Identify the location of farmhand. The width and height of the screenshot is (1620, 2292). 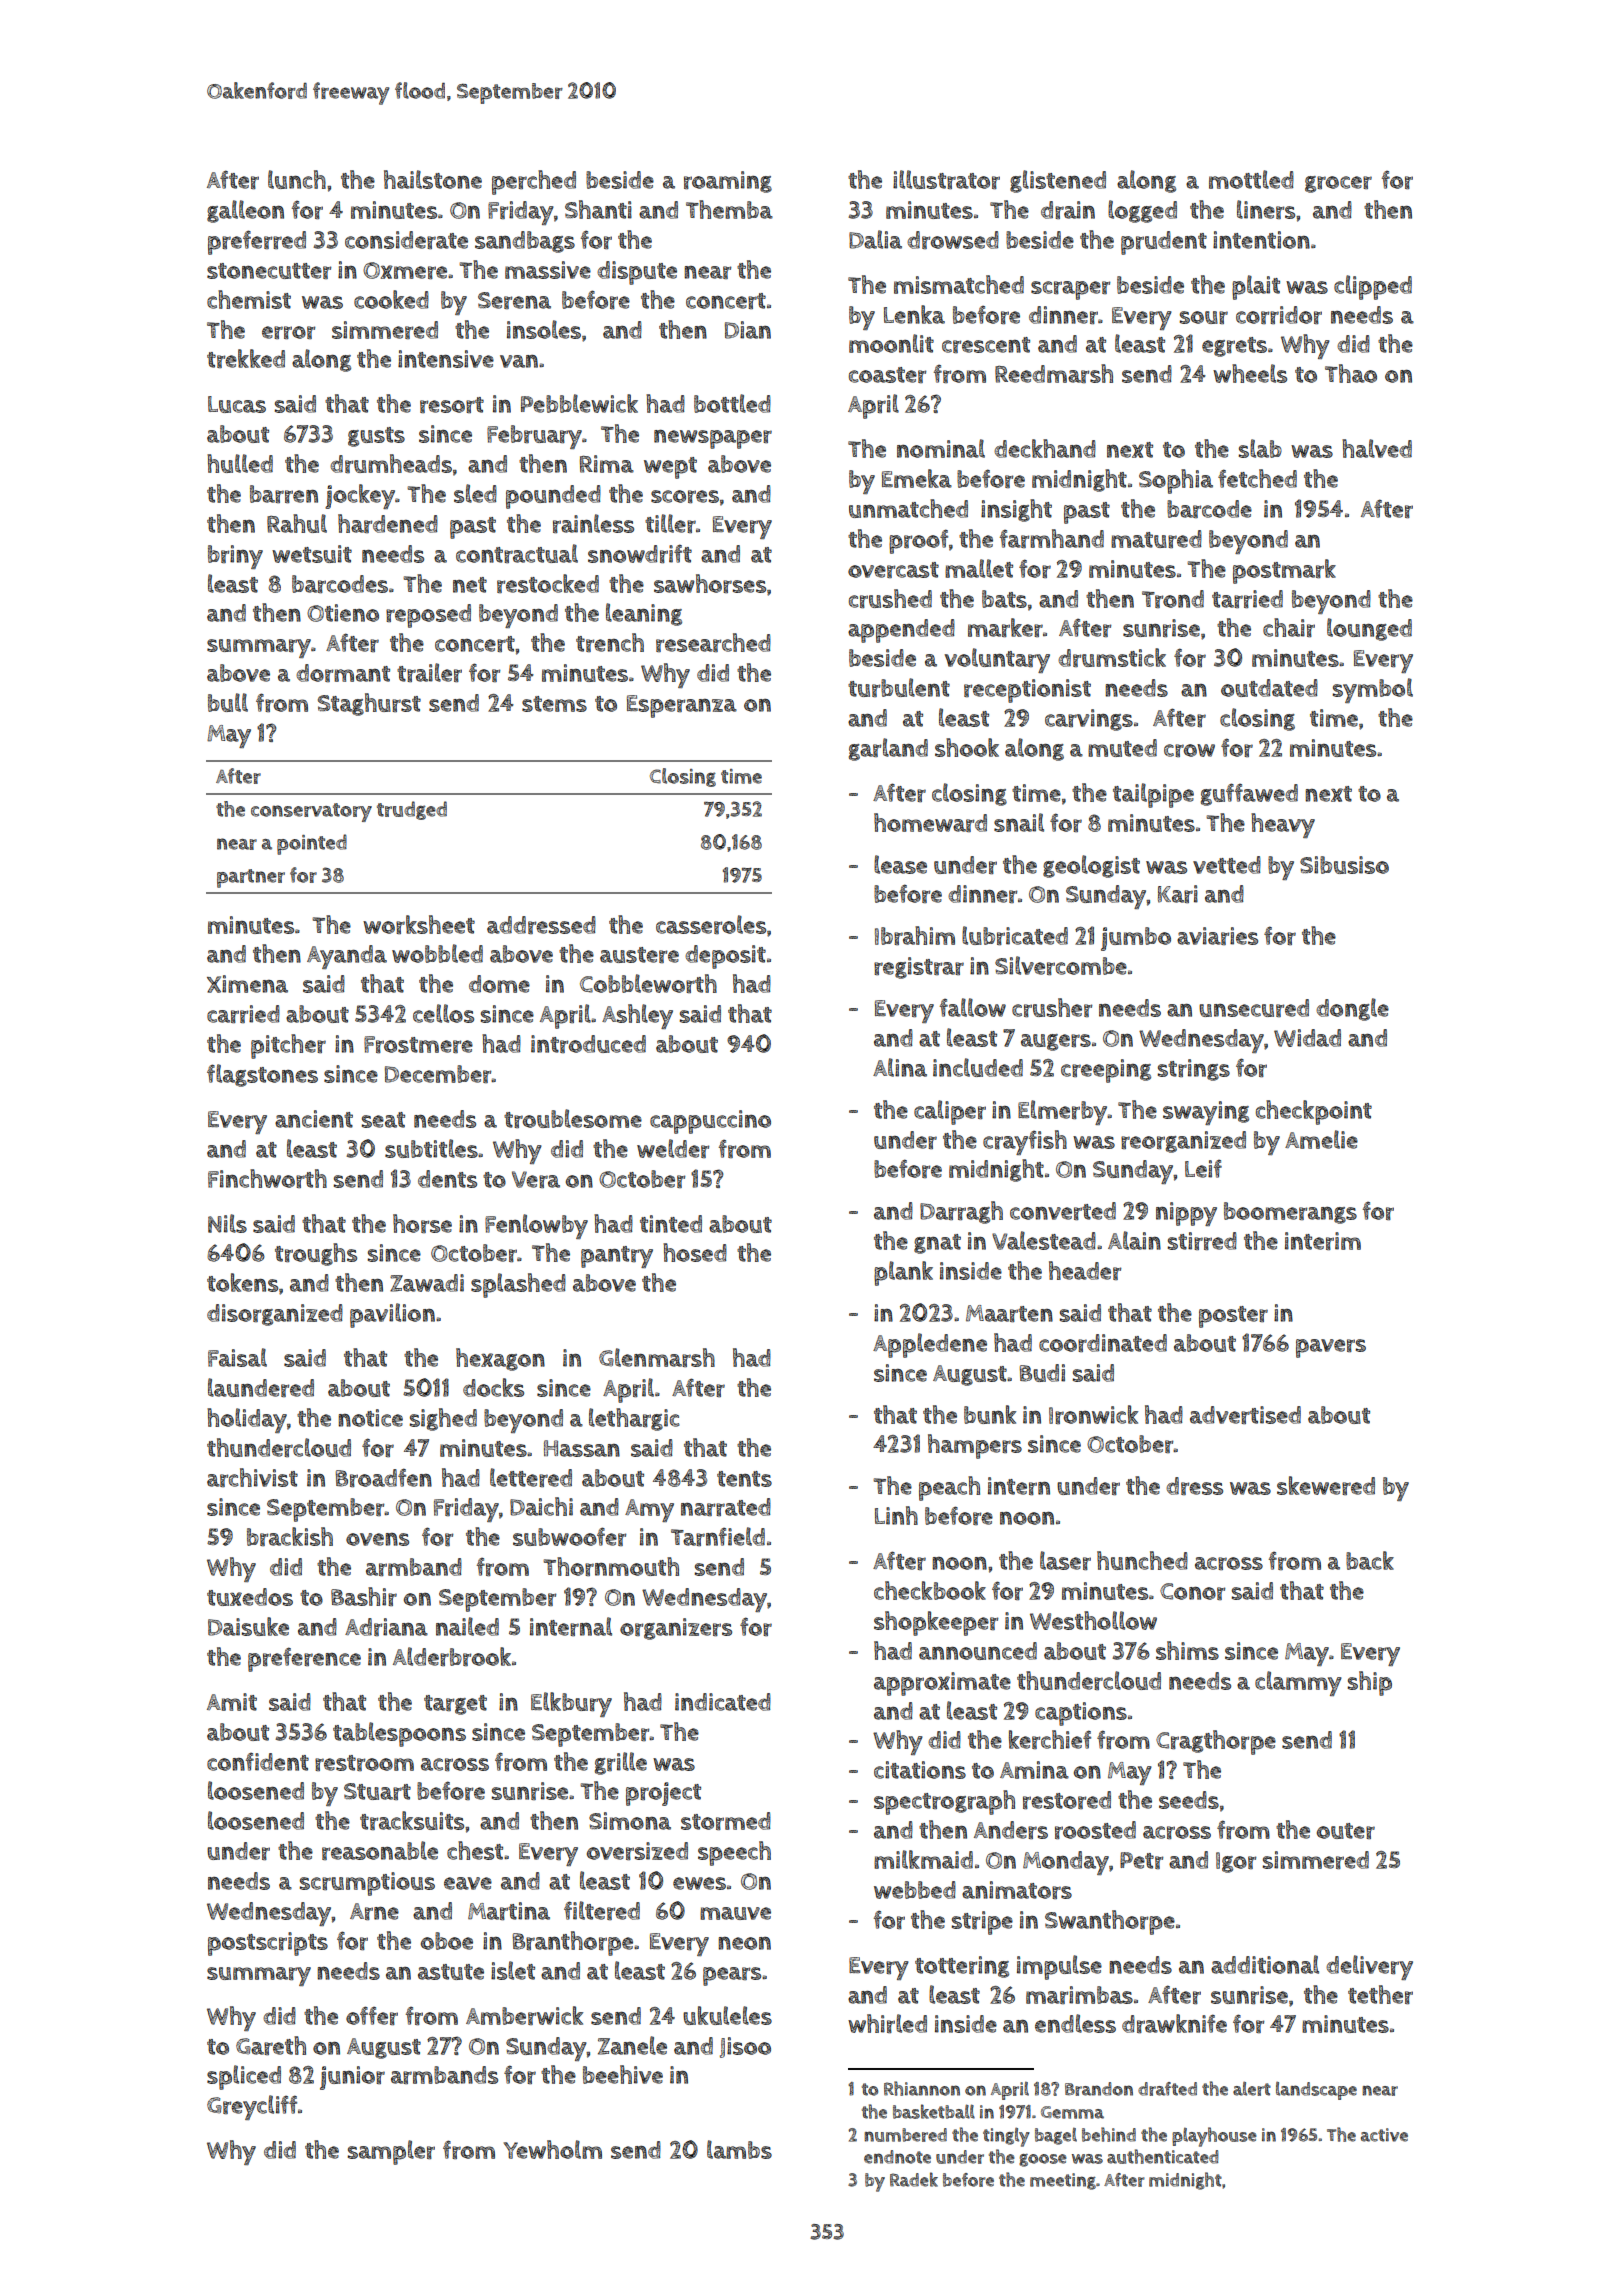
(1052, 538).
